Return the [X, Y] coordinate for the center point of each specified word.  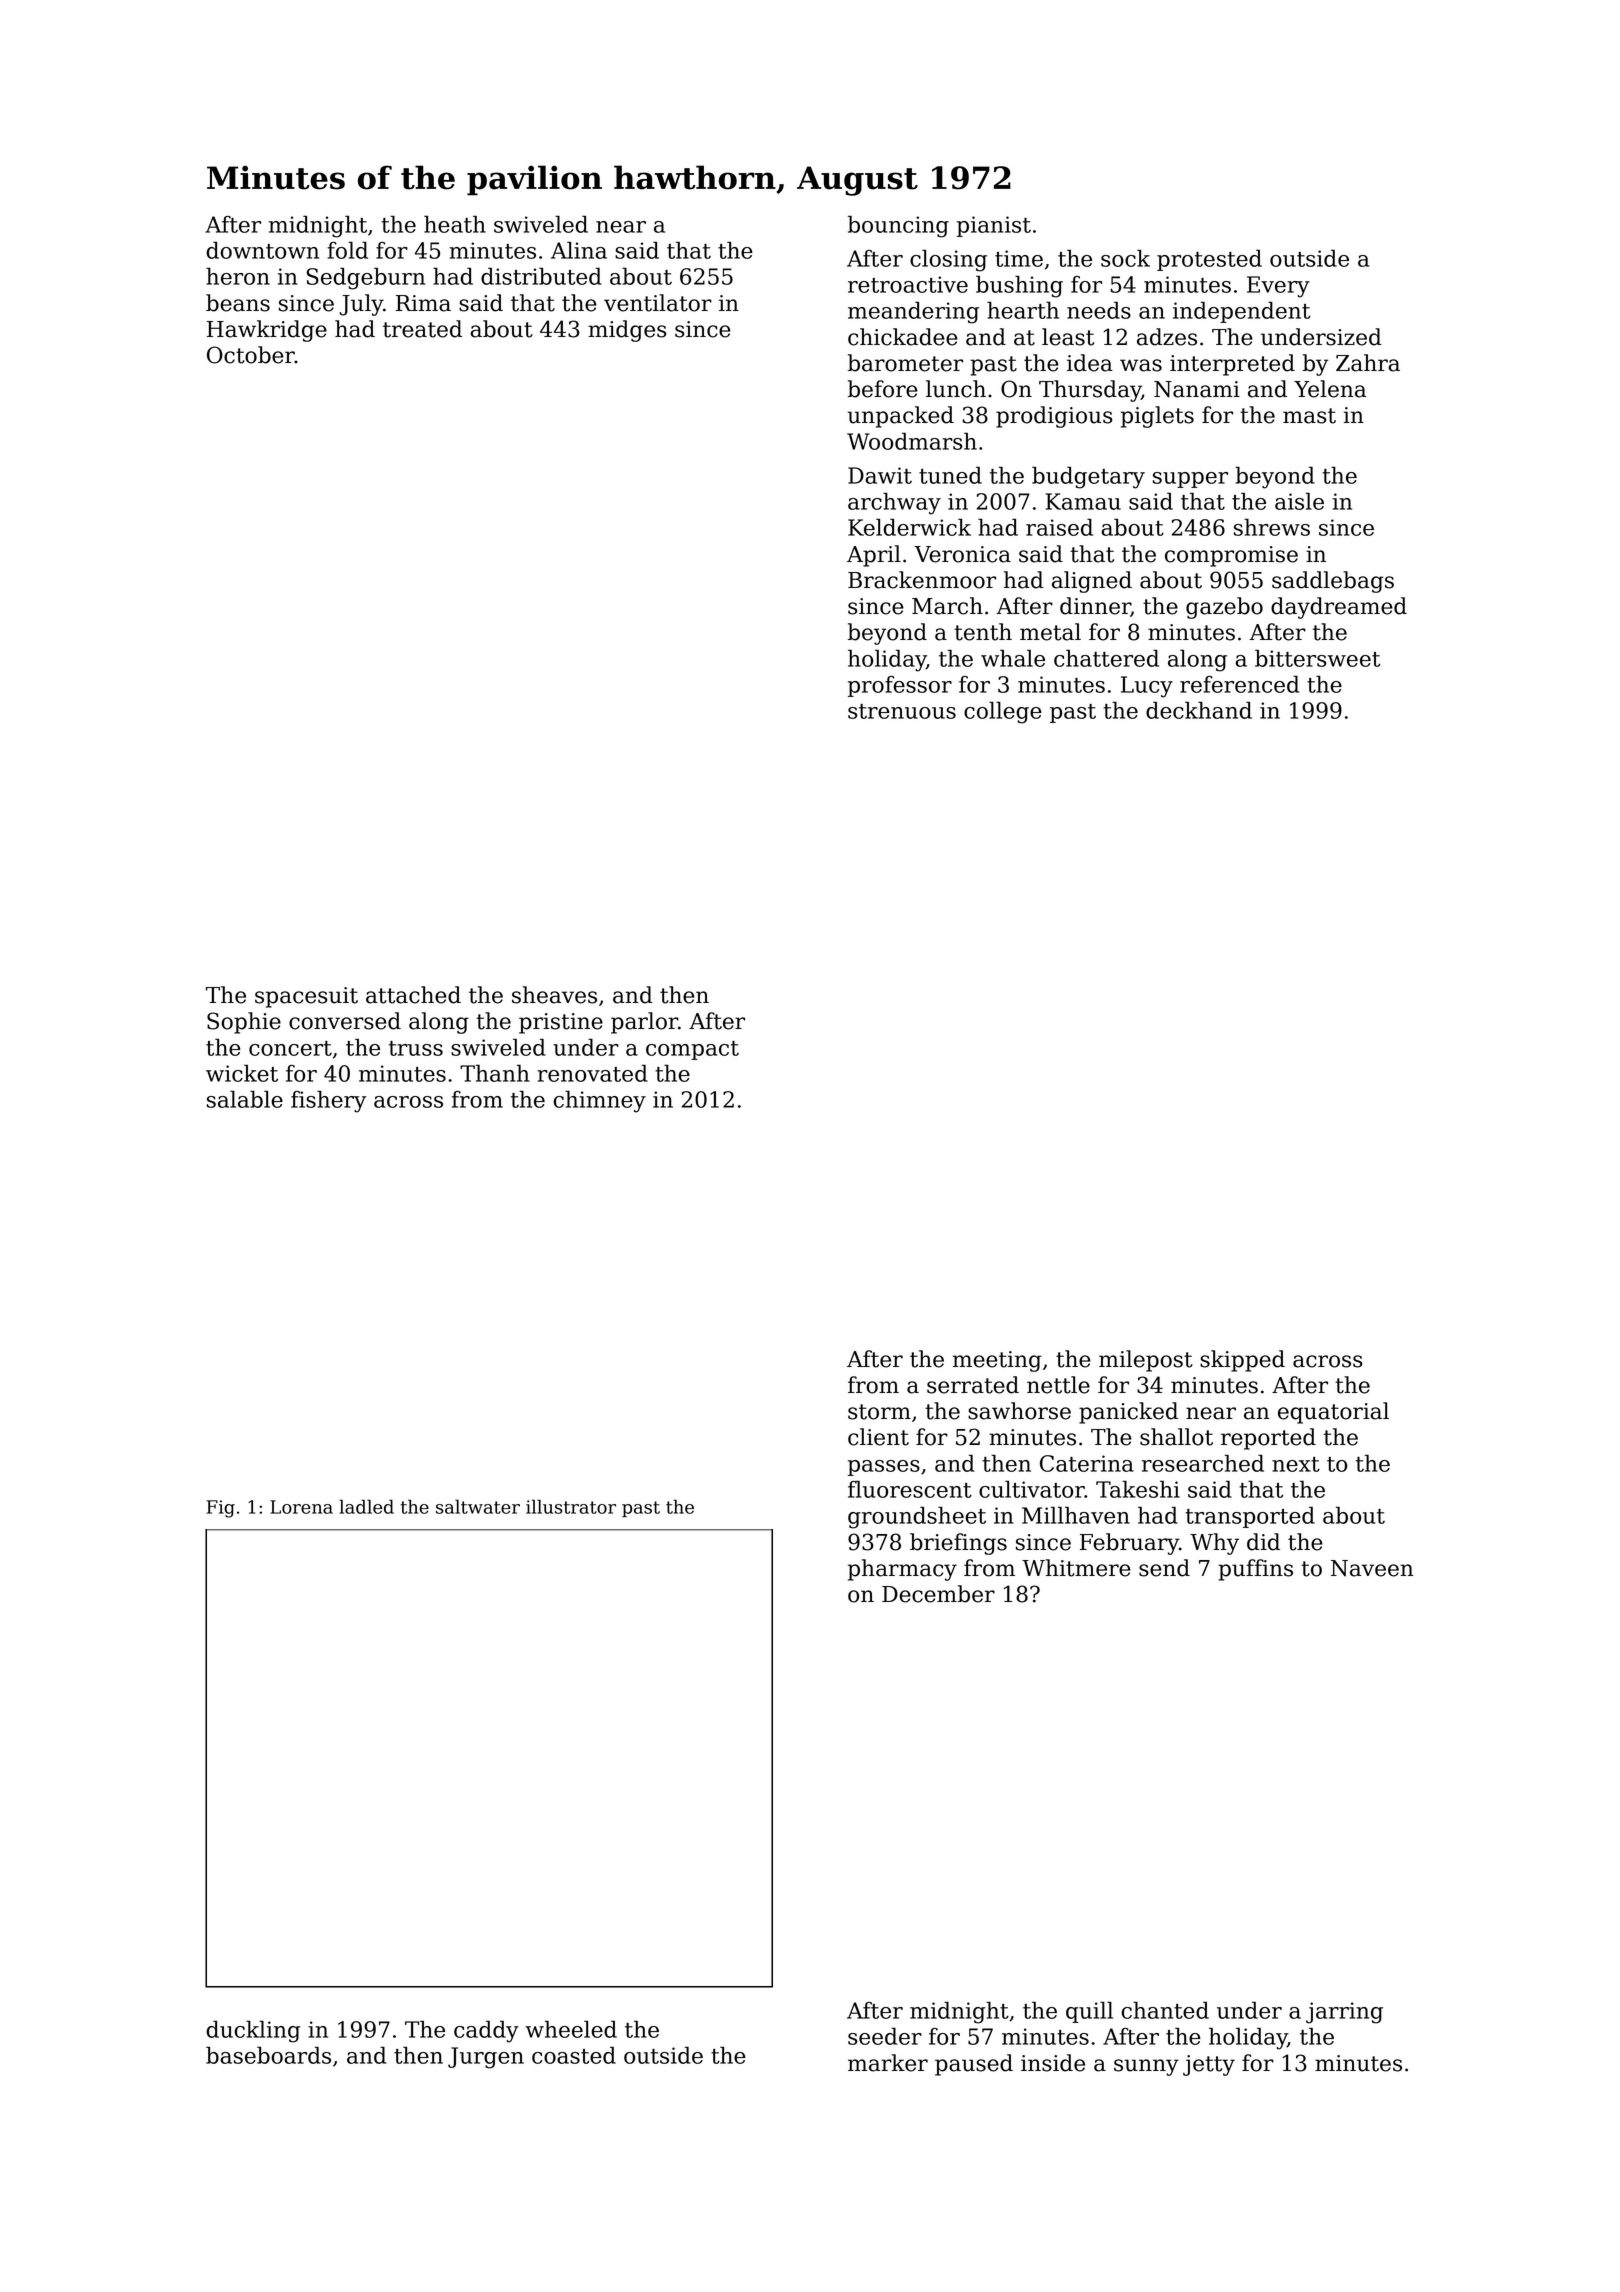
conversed [345, 1021]
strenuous [902, 711]
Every [1278, 287]
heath [455, 224]
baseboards [268, 2055]
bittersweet [1317, 658]
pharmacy [902, 1570]
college [1003, 712]
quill [1089, 2012]
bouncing [898, 226]
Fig [221, 1509]
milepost [1146, 1361]
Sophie [244, 1023]
